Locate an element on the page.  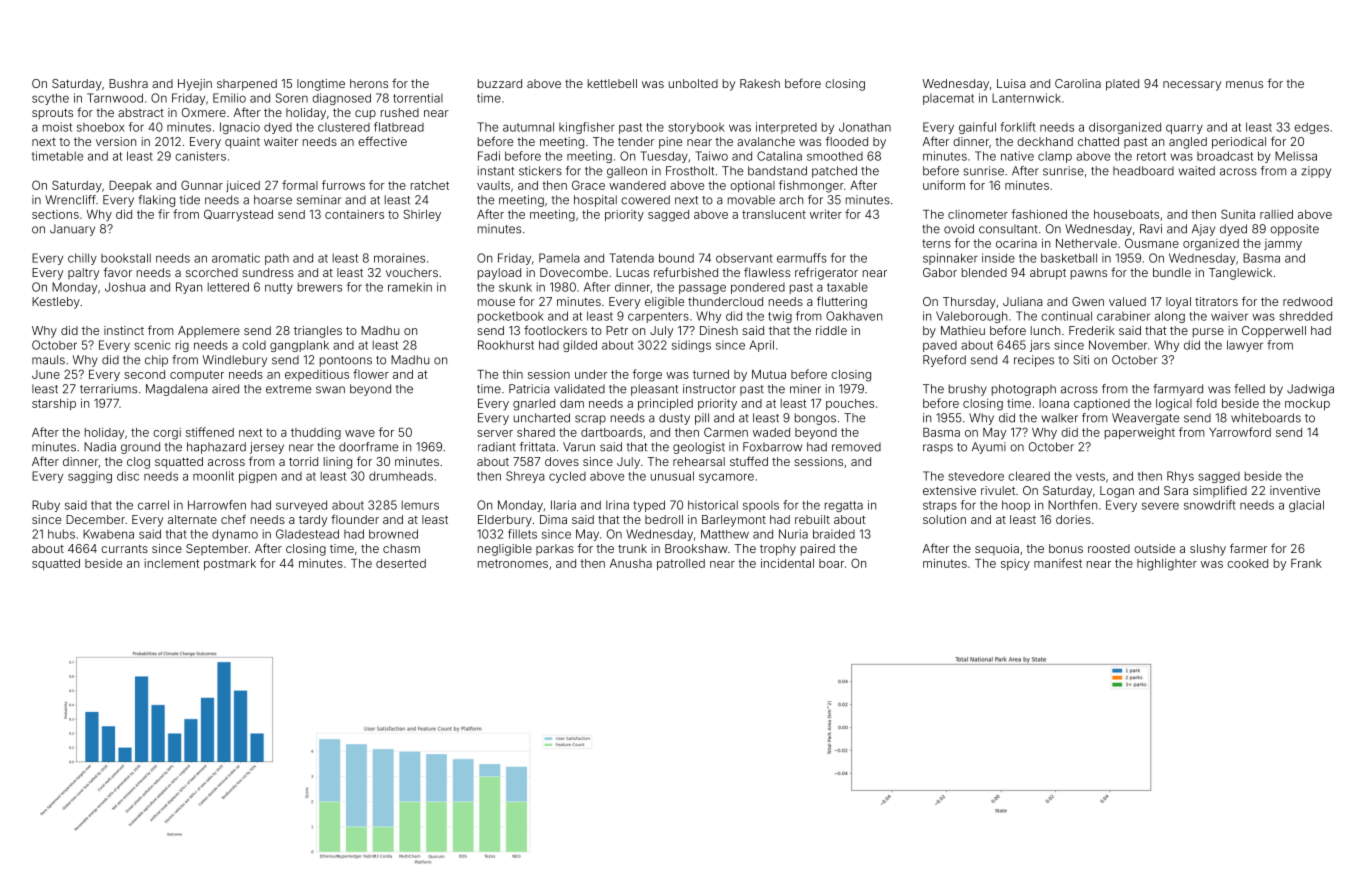
validated is located at coordinates (579, 389).
